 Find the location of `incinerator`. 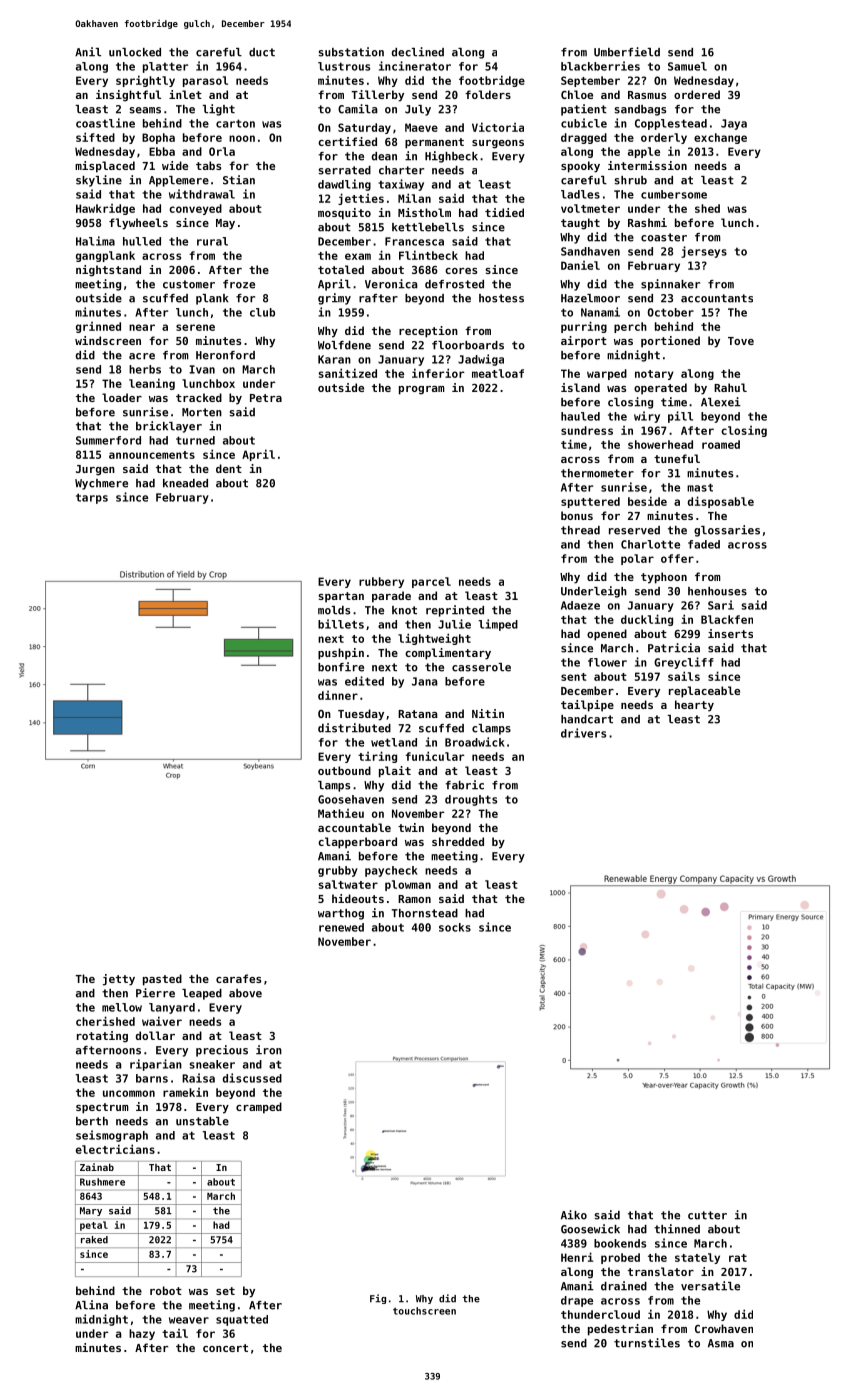

incinerator is located at coordinates (415, 66).
